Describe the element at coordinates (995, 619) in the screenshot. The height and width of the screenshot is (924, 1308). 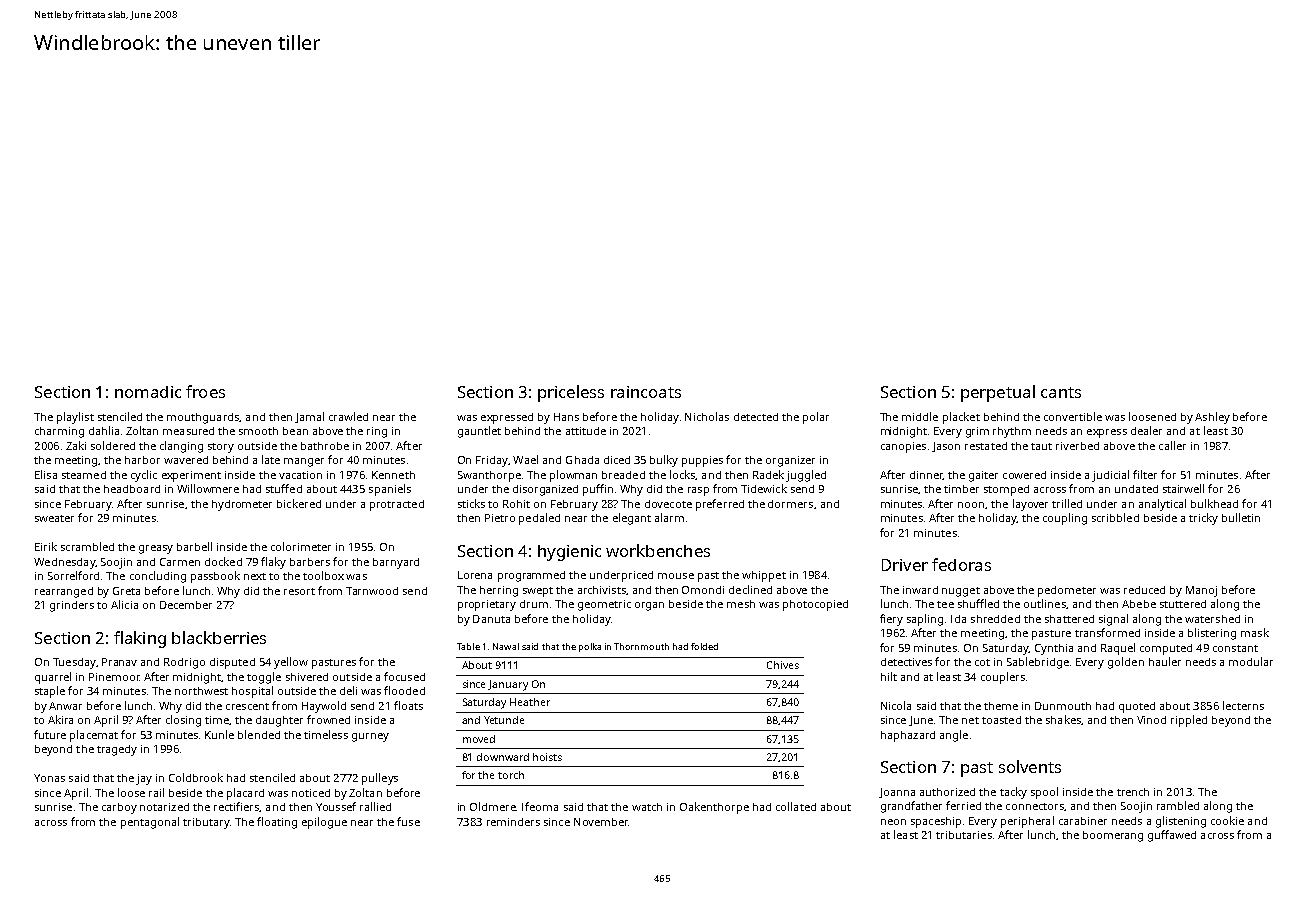
I see `shredded` at that location.
